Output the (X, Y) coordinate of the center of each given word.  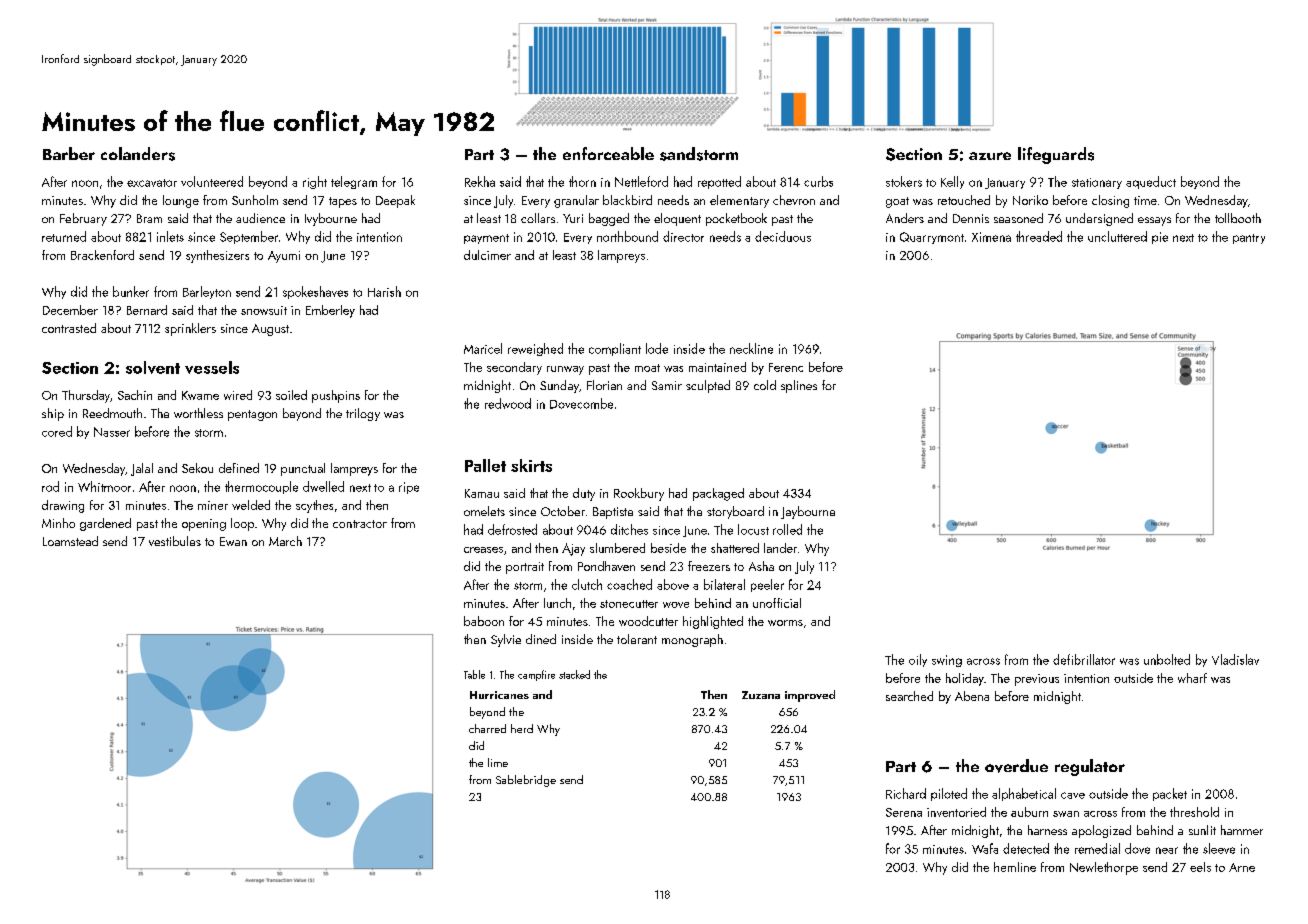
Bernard (147, 310)
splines (799, 386)
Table (474, 674)
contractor (360, 524)
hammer (1242, 830)
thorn (582, 181)
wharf (1192, 678)
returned (64, 236)
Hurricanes (499, 695)
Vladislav (1235, 659)
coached (629, 584)
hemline (1015, 867)
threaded (1039, 236)
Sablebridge (526, 781)
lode (657, 348)
